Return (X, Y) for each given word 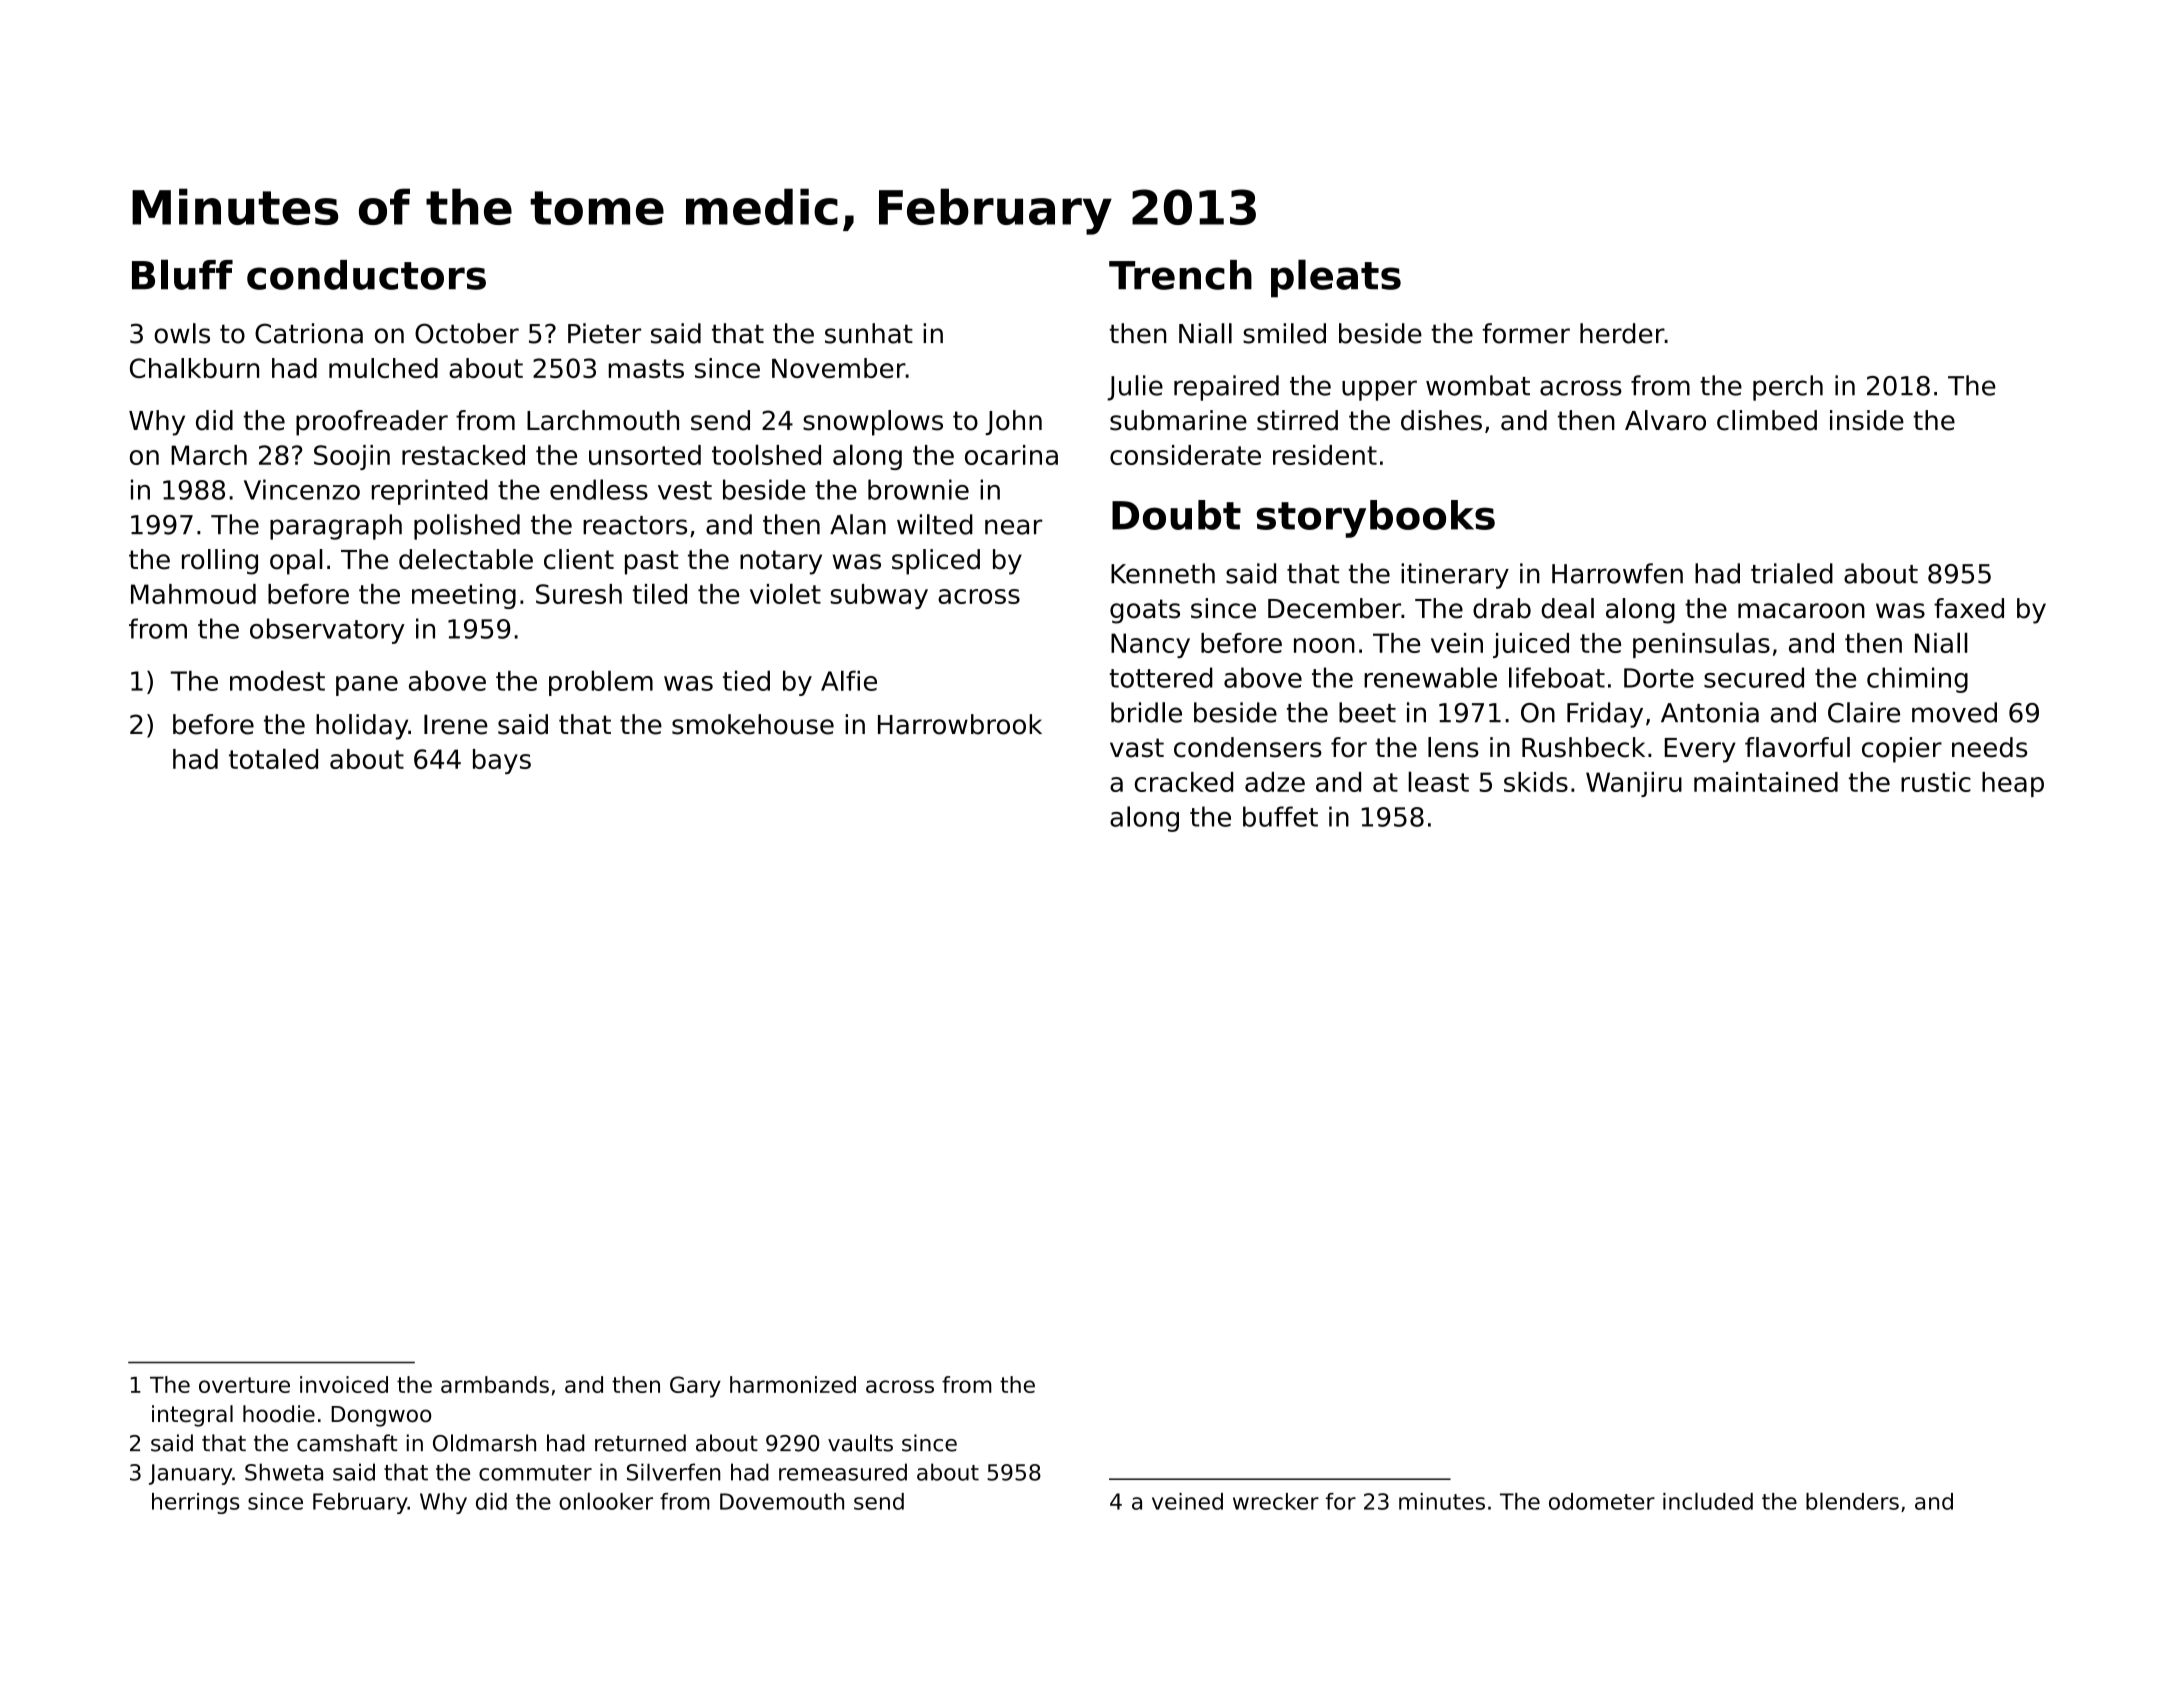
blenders (1852, 1501)
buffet (1280, 816)
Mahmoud (193, 594)
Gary (695, 1387)
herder (1622, 333)
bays (502, 761)
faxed (1969, 608)
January (190, 1474)
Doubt (1176, 515)
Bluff (182, 274)
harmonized (793, 1384)
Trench (1180, 275)
